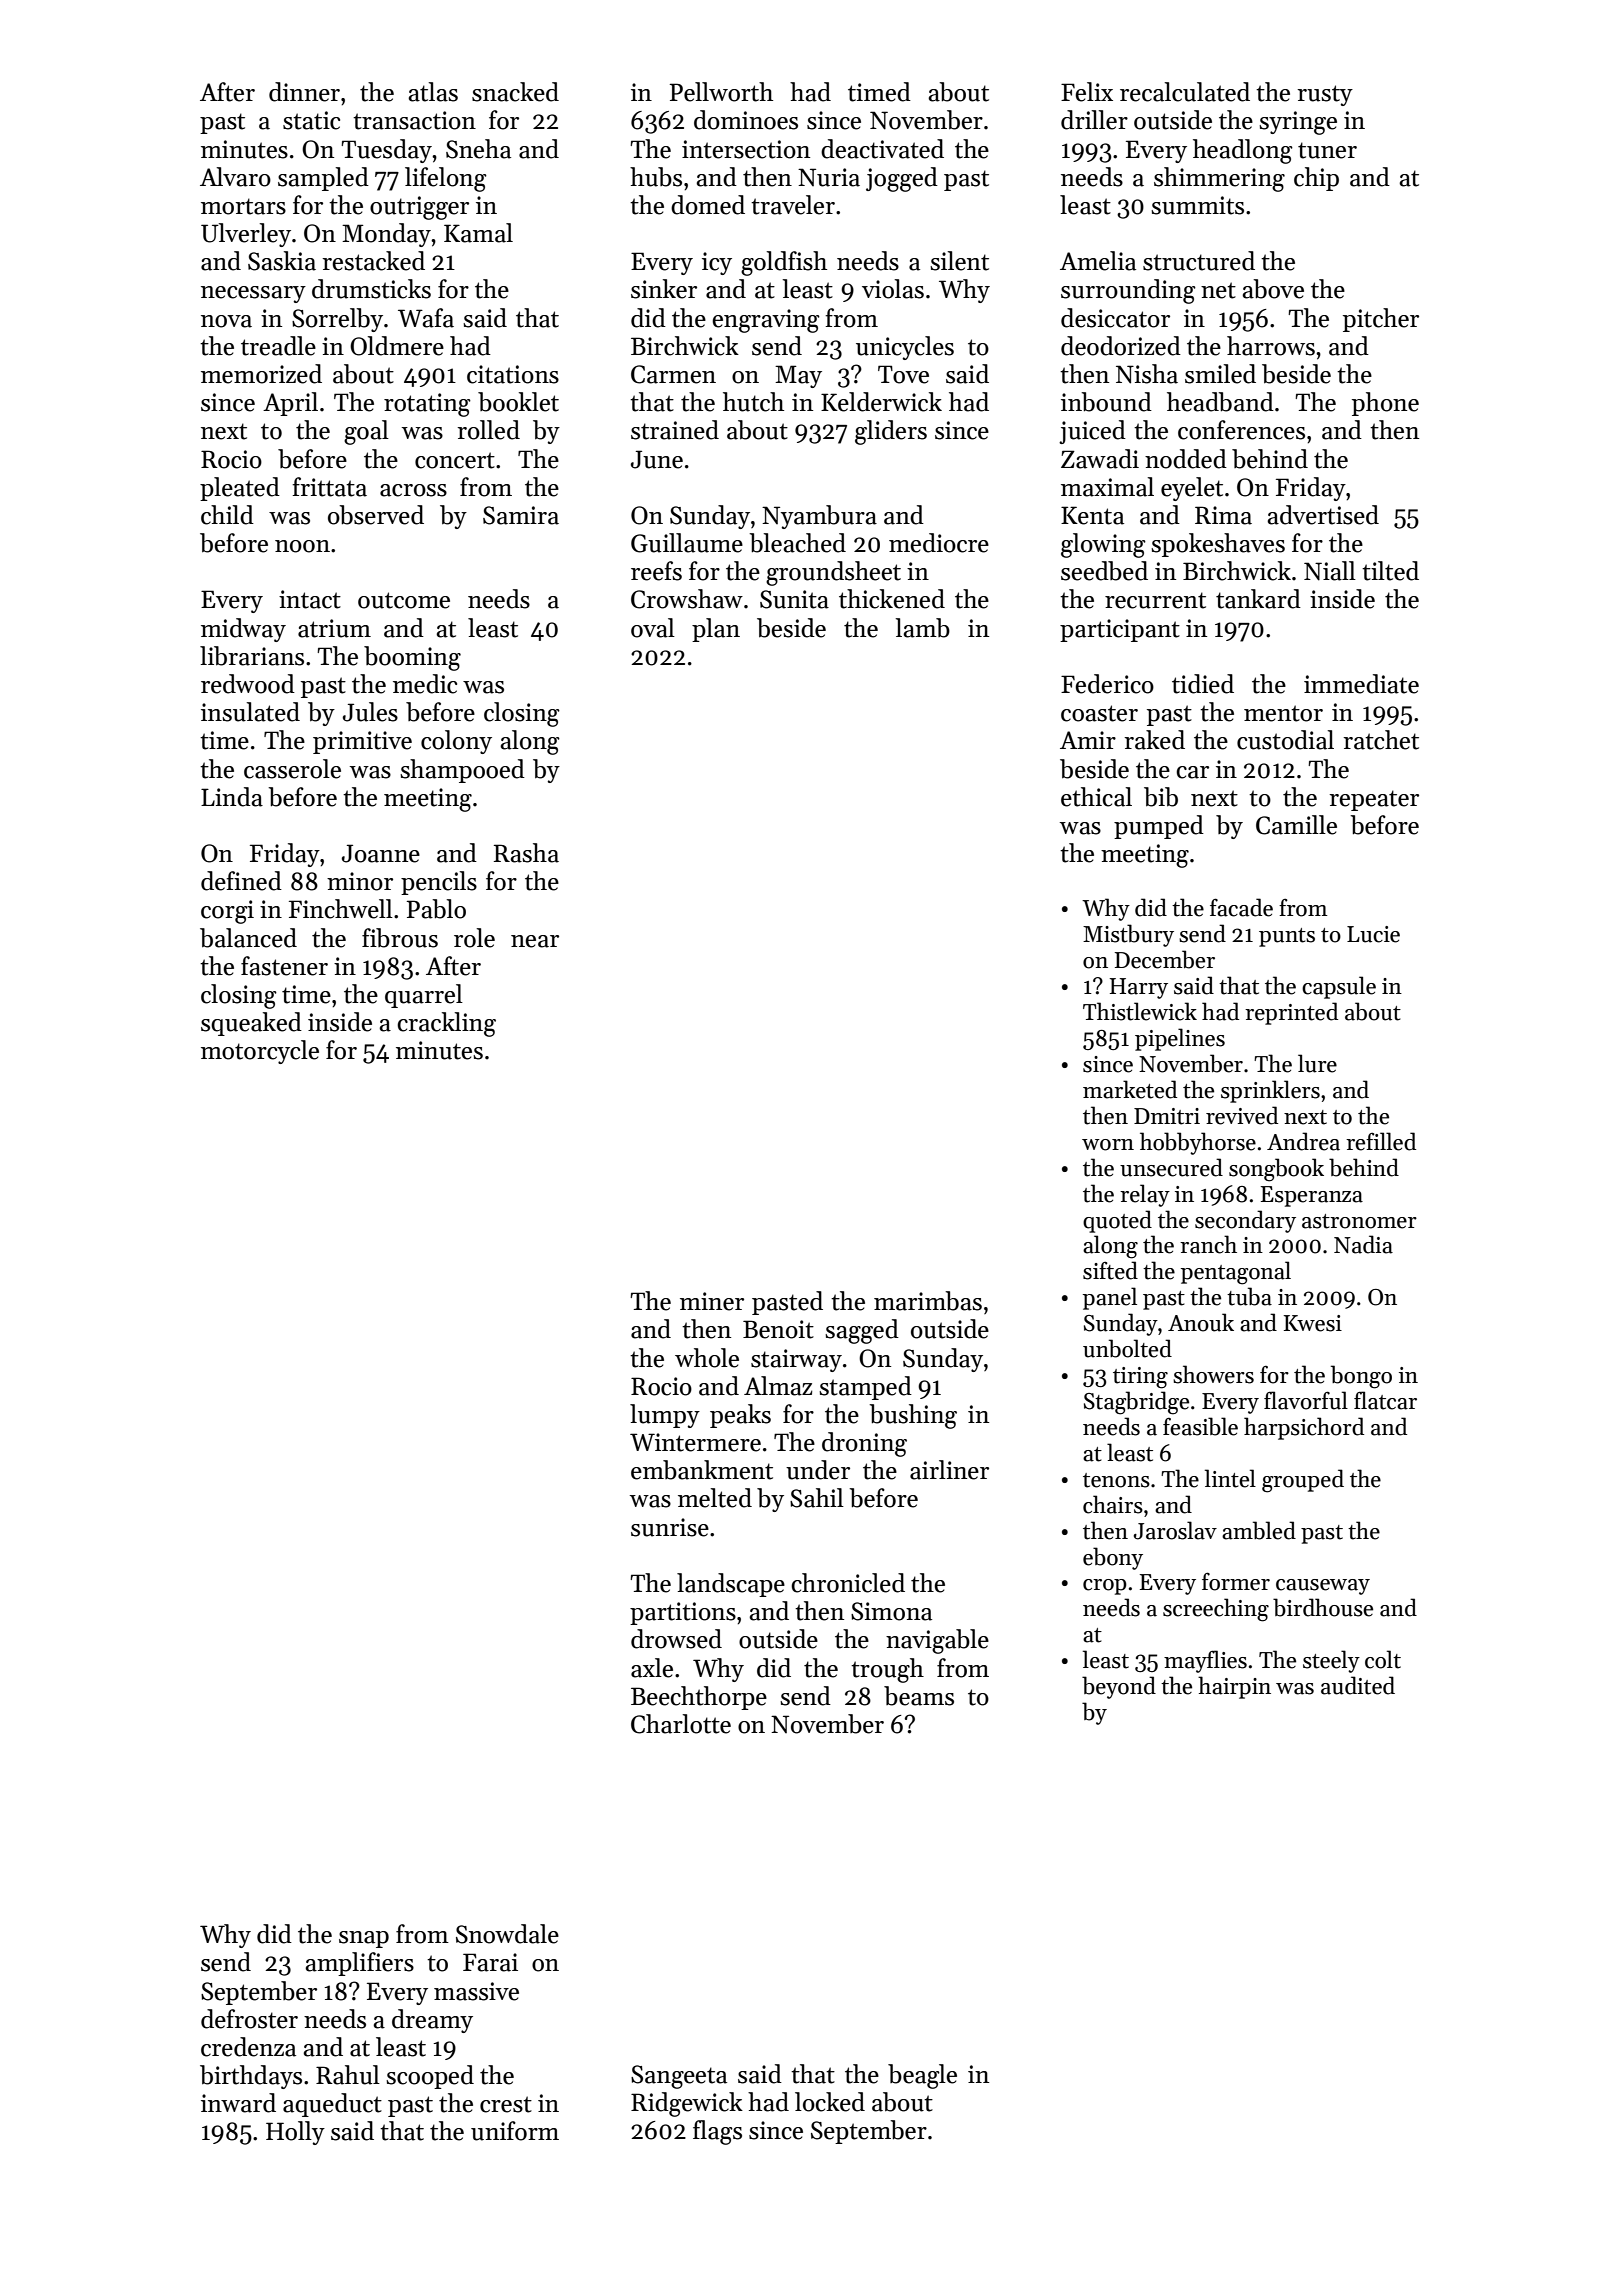 The height and width of the image is (2292, 1620). What do you see at coordinates (1136, 1403) in the image?
I see `Stagbridge` at bounding box center [1136, 1403].
